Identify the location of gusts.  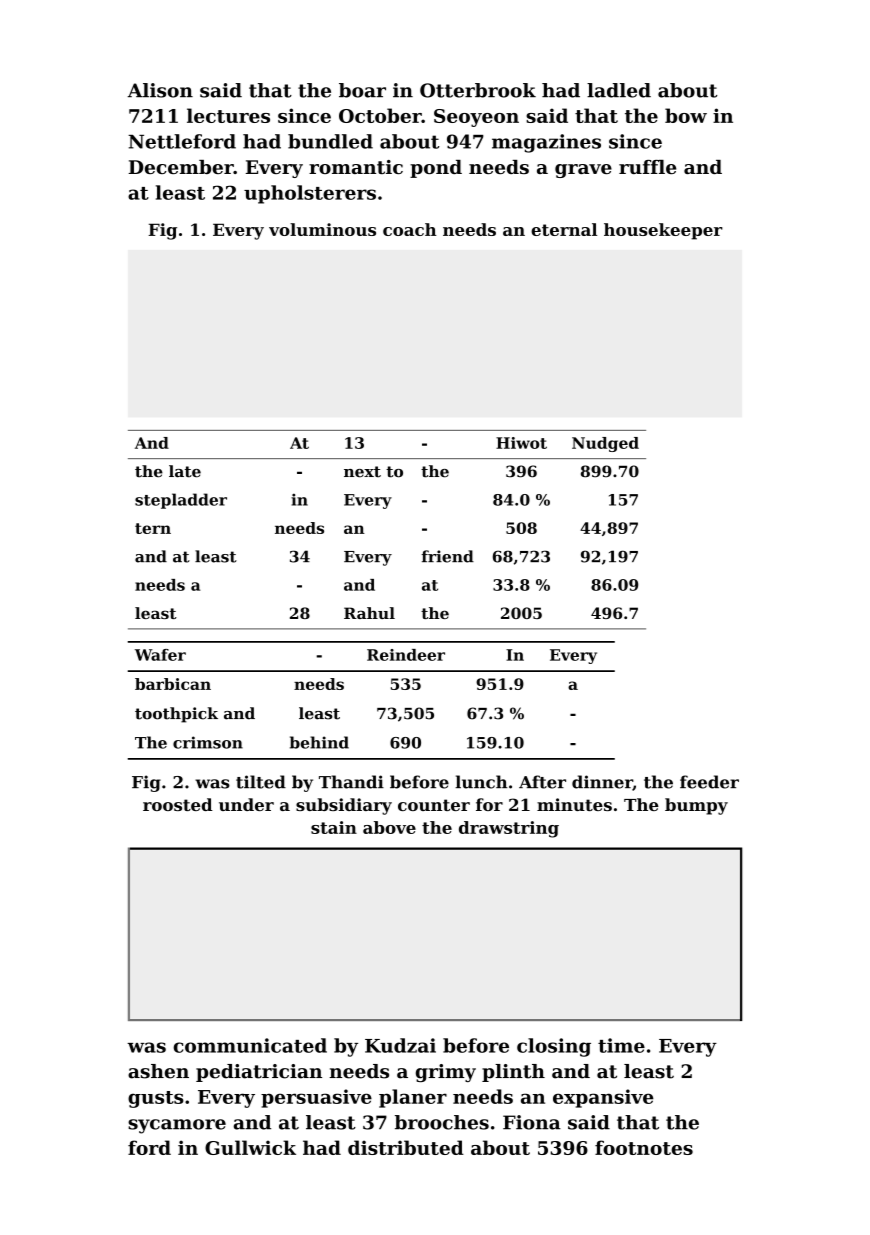
(156, 1099).
